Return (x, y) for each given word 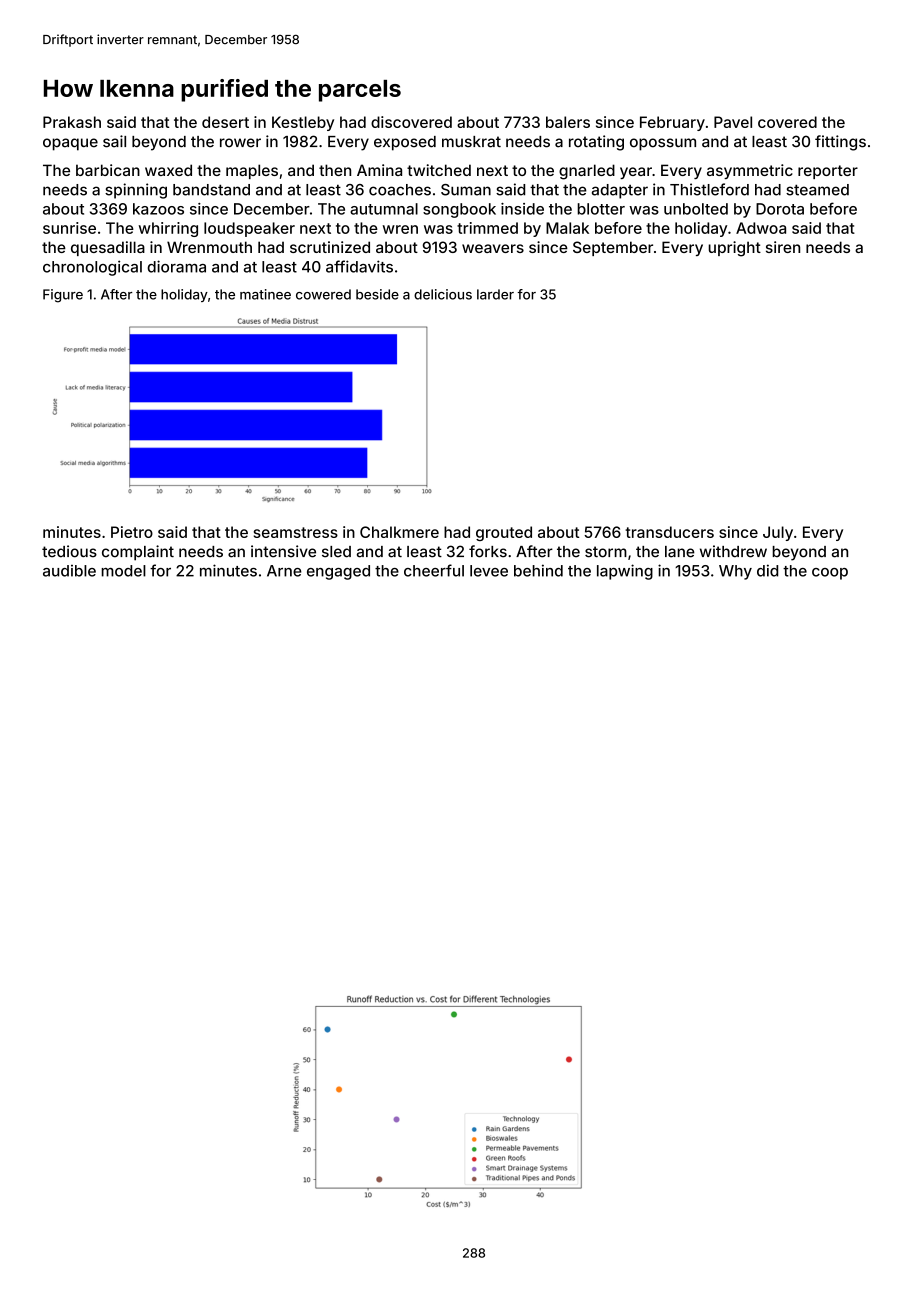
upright (734, 249)
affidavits (359, 266)
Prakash (72, 122)
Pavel (733, 122)
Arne (284, 571)
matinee (265, 294)
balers (568, 122)
